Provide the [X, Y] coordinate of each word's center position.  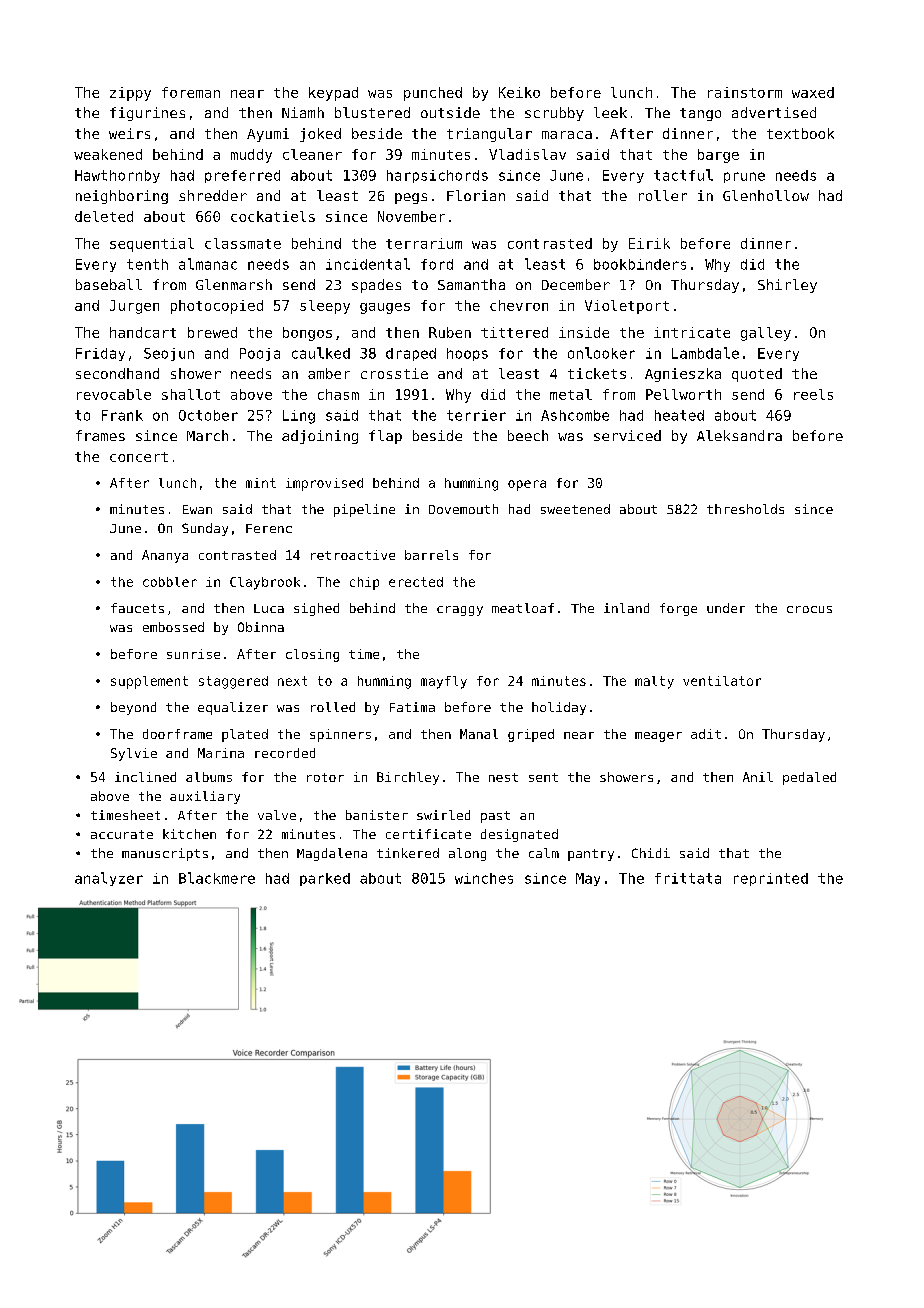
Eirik [649, 243]
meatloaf [523, 608]
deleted [104, 216]
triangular [489, 135]
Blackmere [217, 878]
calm [544, 853]
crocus [809, 609]
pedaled [809, 778]
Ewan [197, 509]
